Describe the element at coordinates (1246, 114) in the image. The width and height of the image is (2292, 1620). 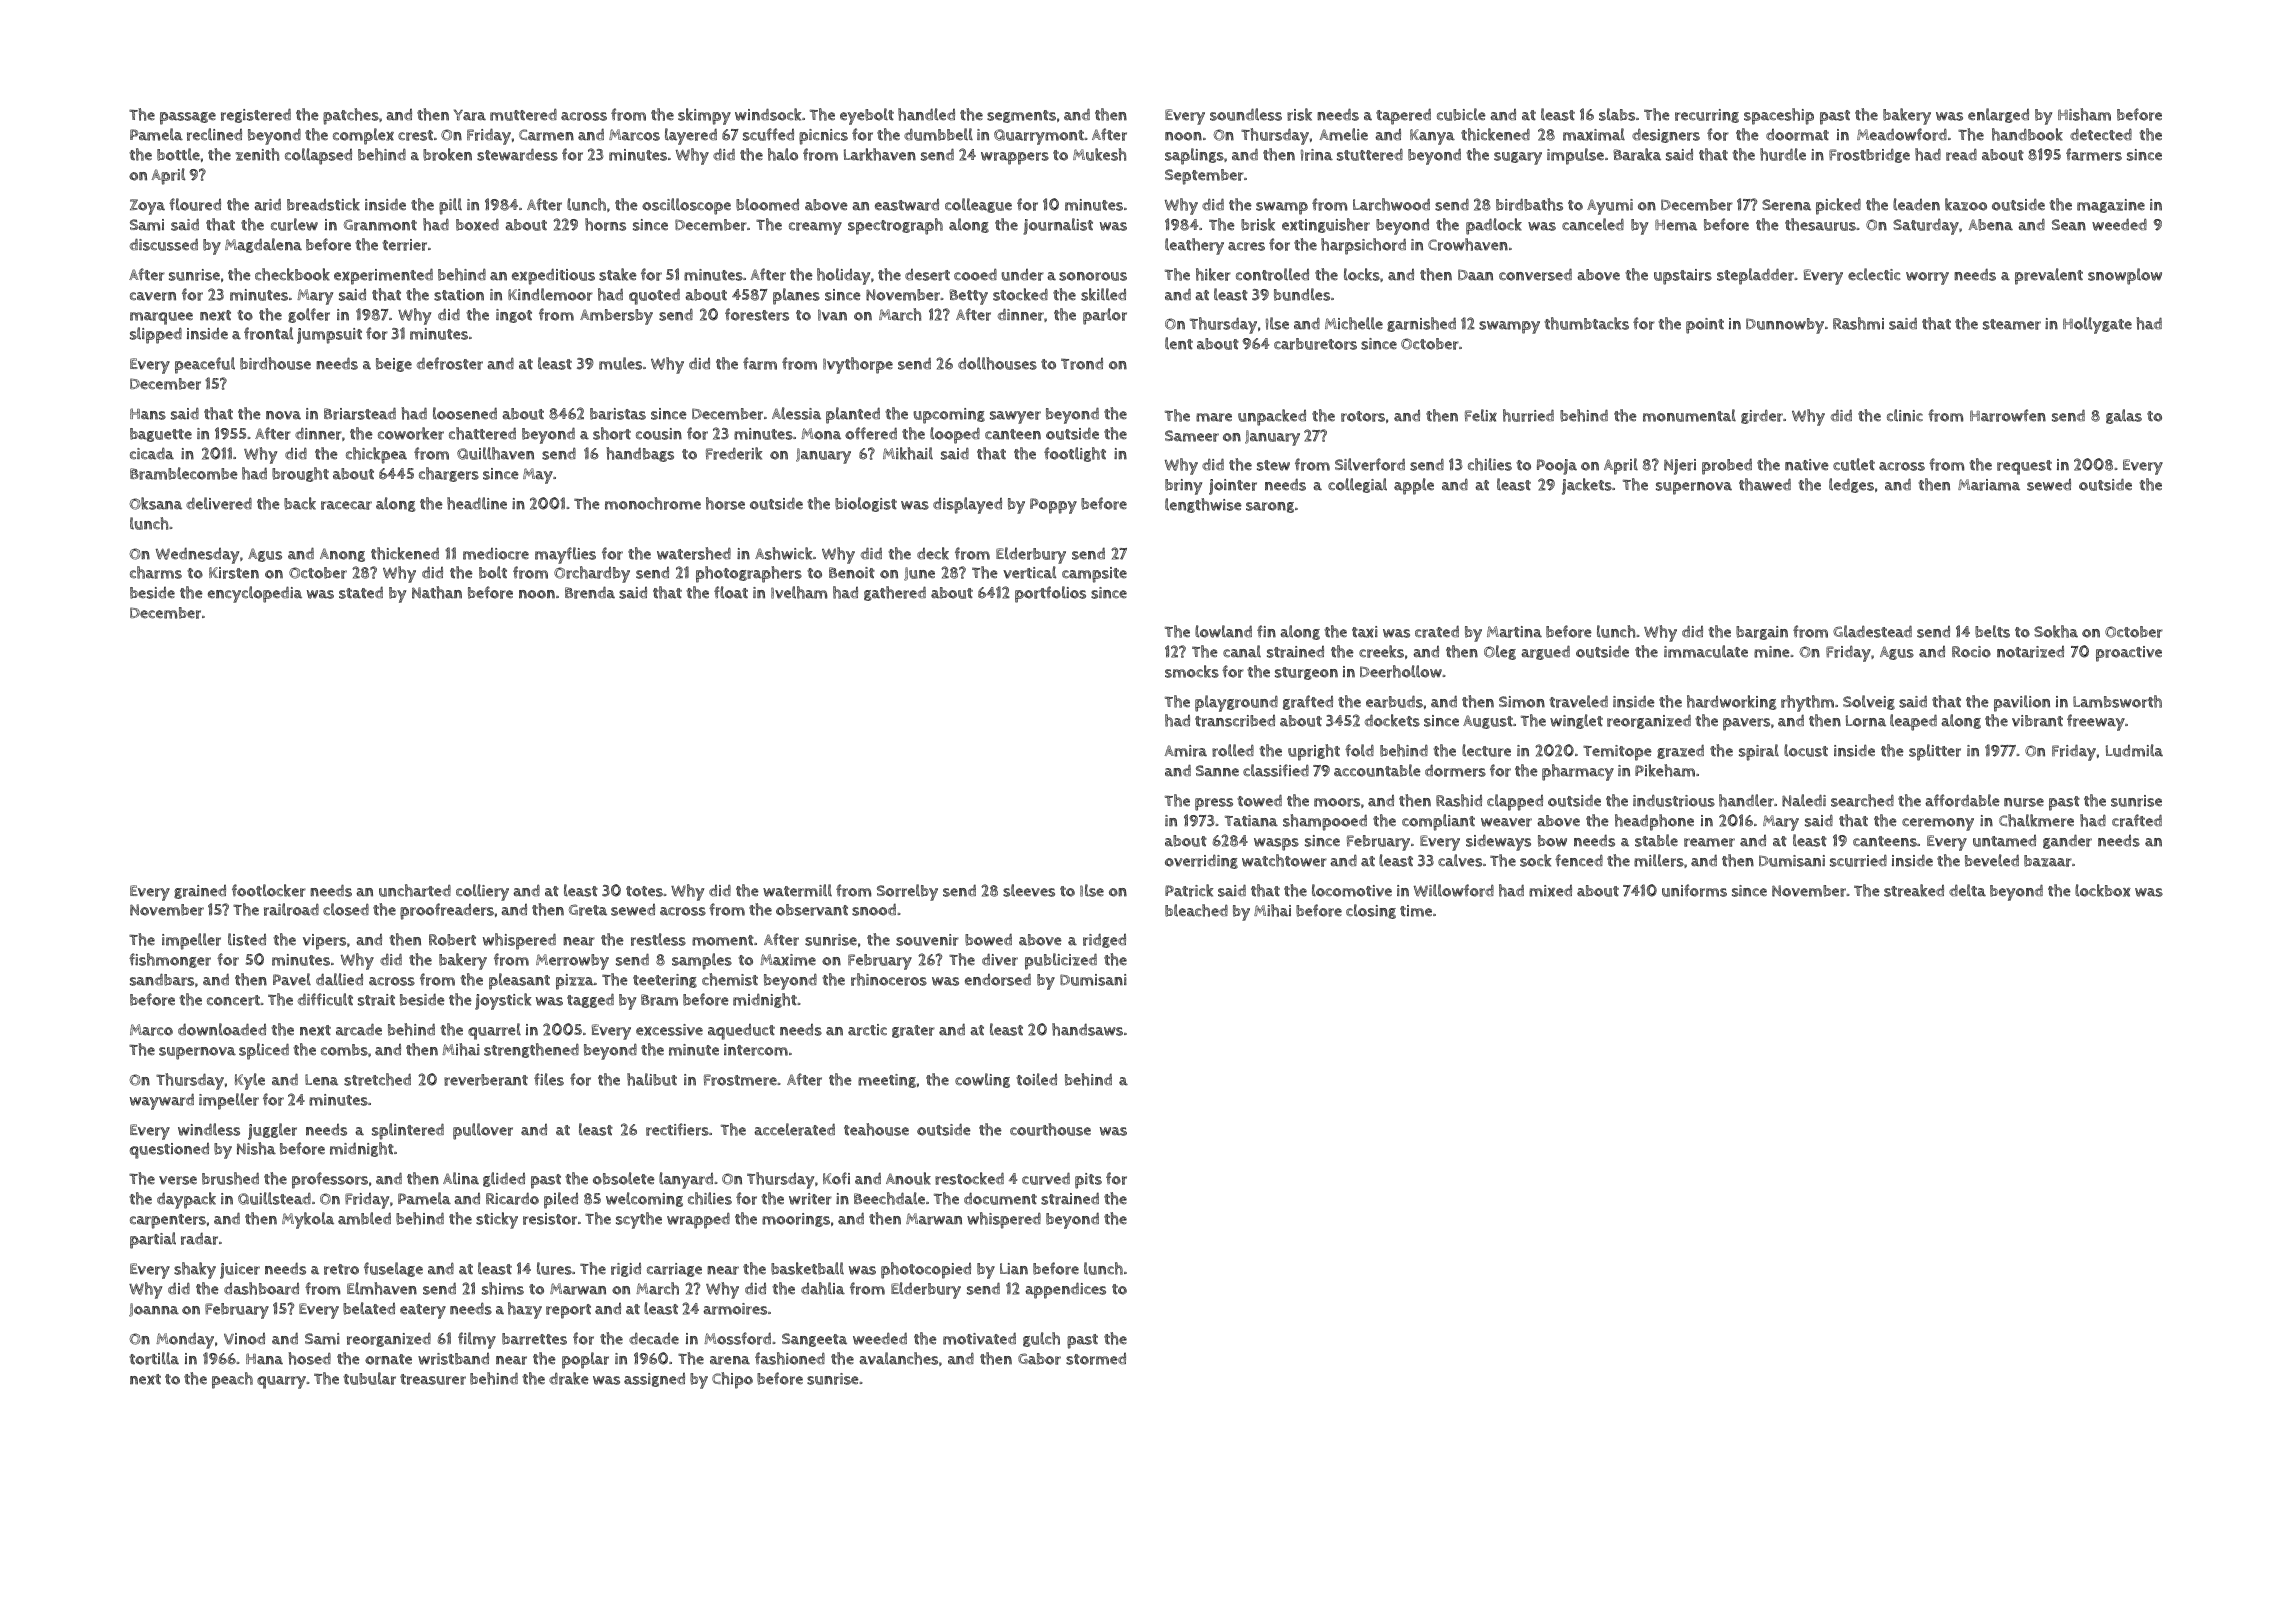
I see `soundless` at that location.
